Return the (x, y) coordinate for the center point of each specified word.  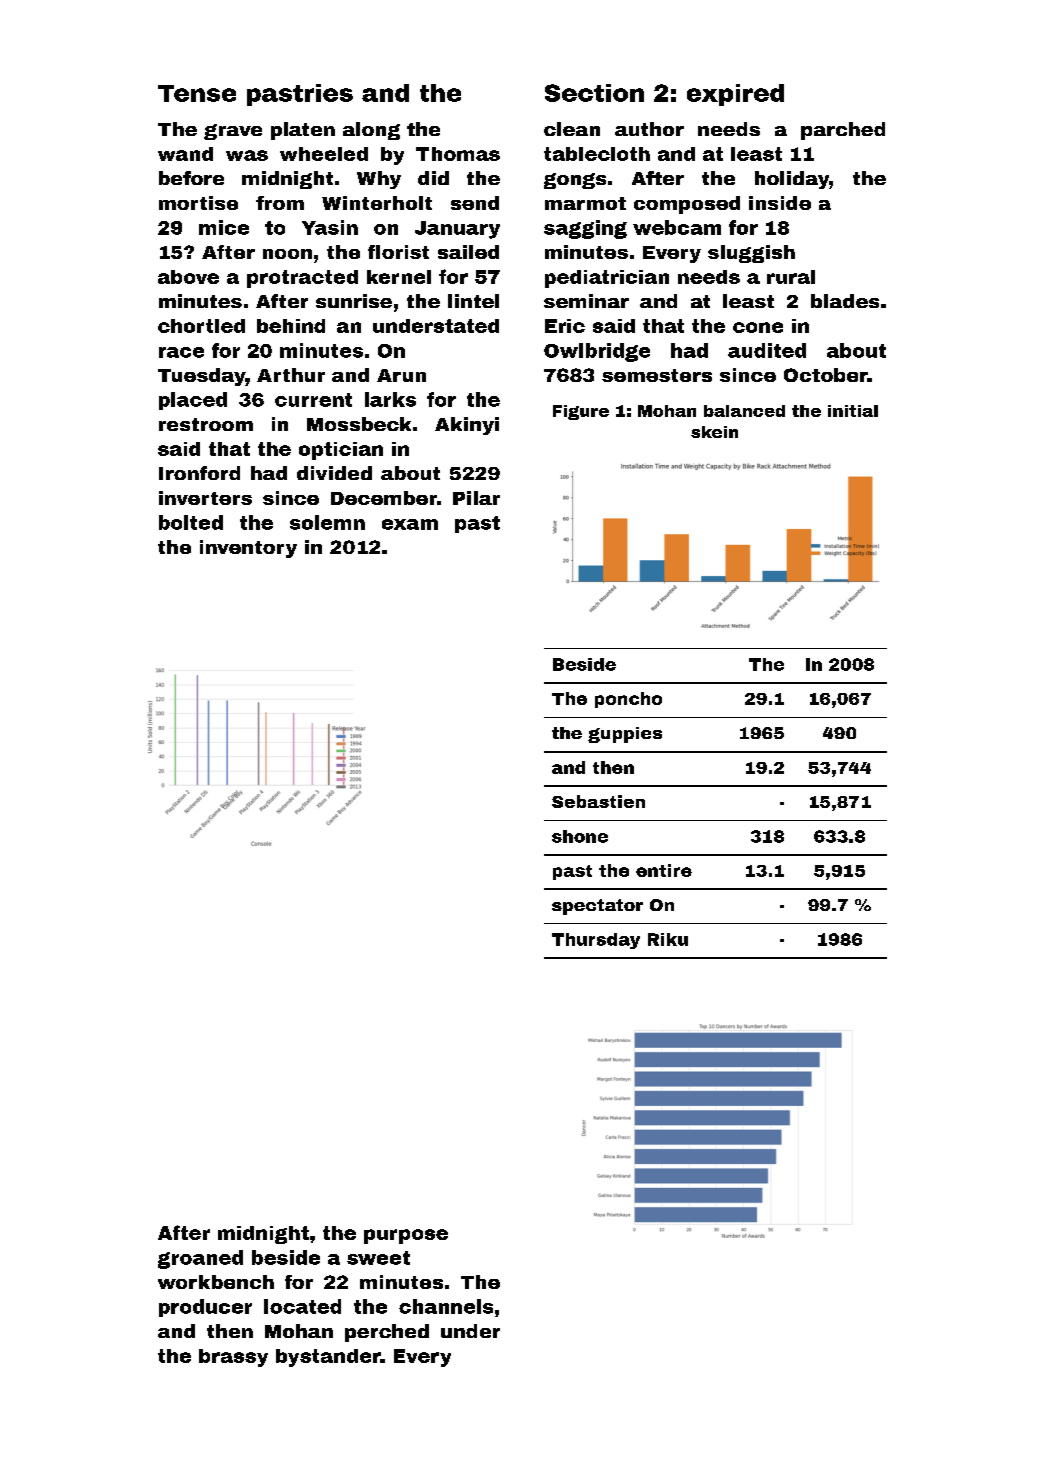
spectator (597, 907)
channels (446, 1306)
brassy (233, 1358)
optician (341, 451)
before (191, 178)
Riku (668, 939)
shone (580, 836)
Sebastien (598, 801)
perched (387, 1333)
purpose (406, 1236)
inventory (248, 549)
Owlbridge (597, 352)
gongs (575, 181)
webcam (677, 227)
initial (853, 411)
